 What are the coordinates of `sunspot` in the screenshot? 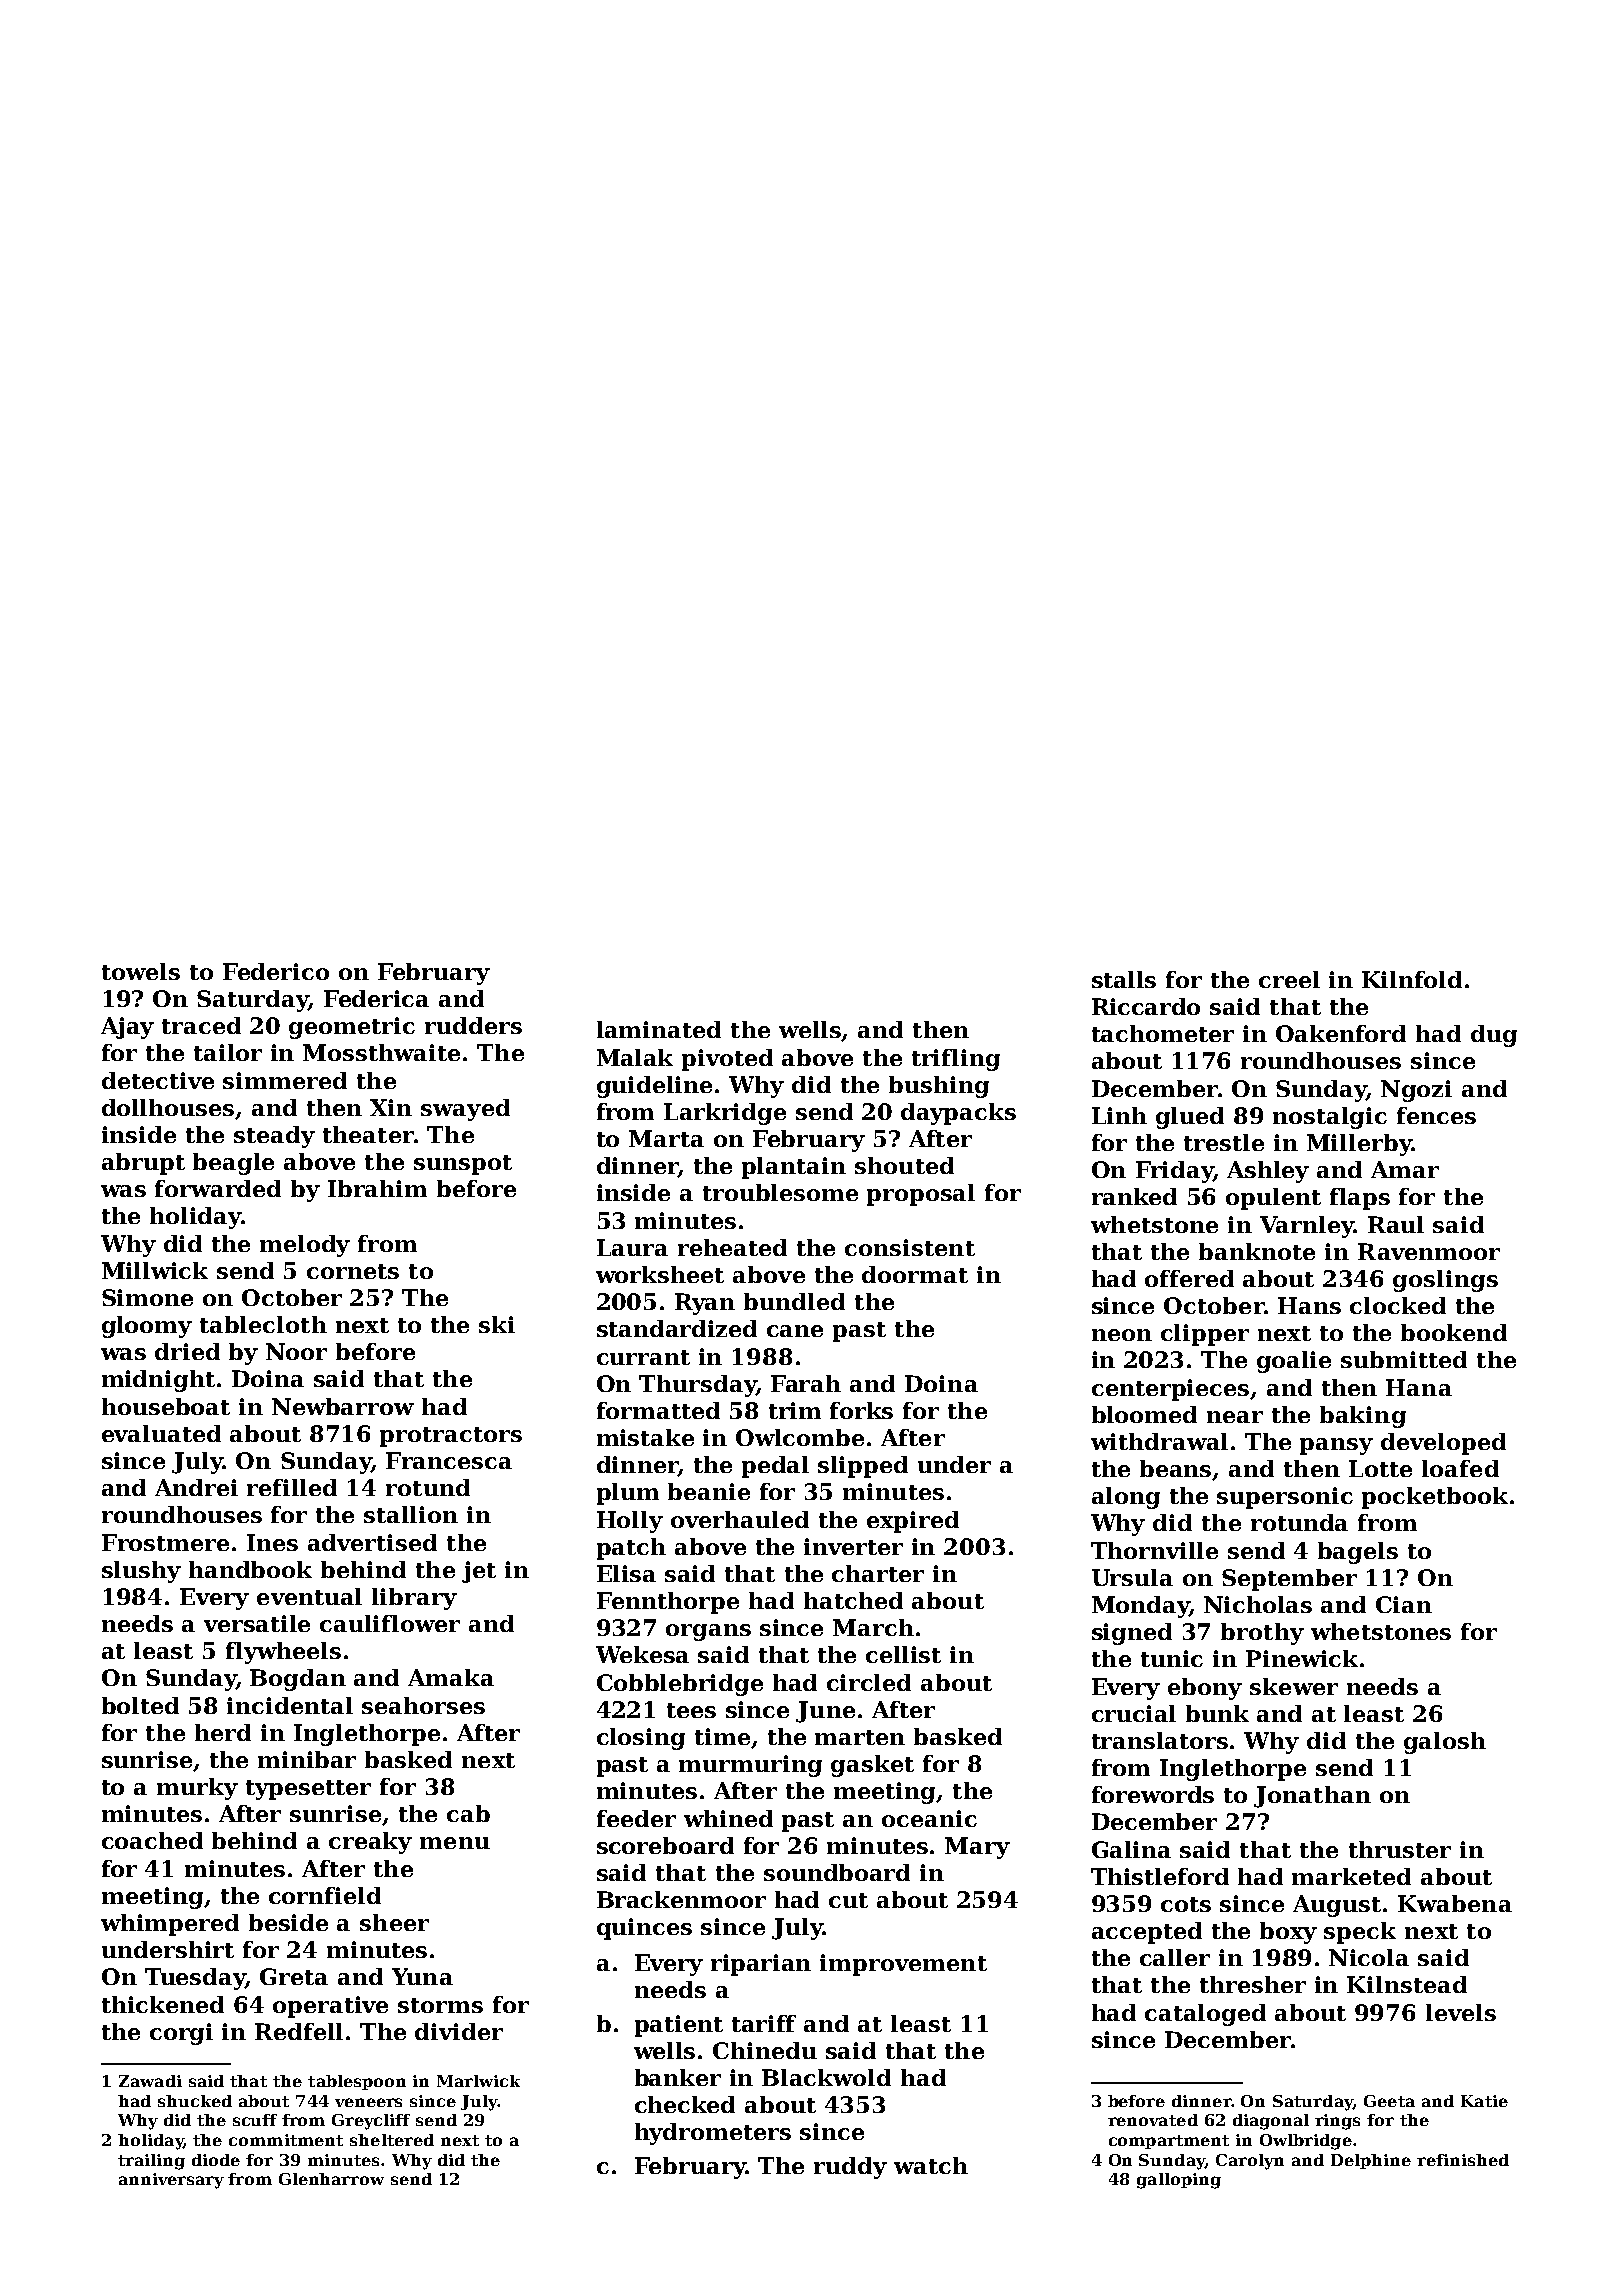 It's located at (463, 1165).
